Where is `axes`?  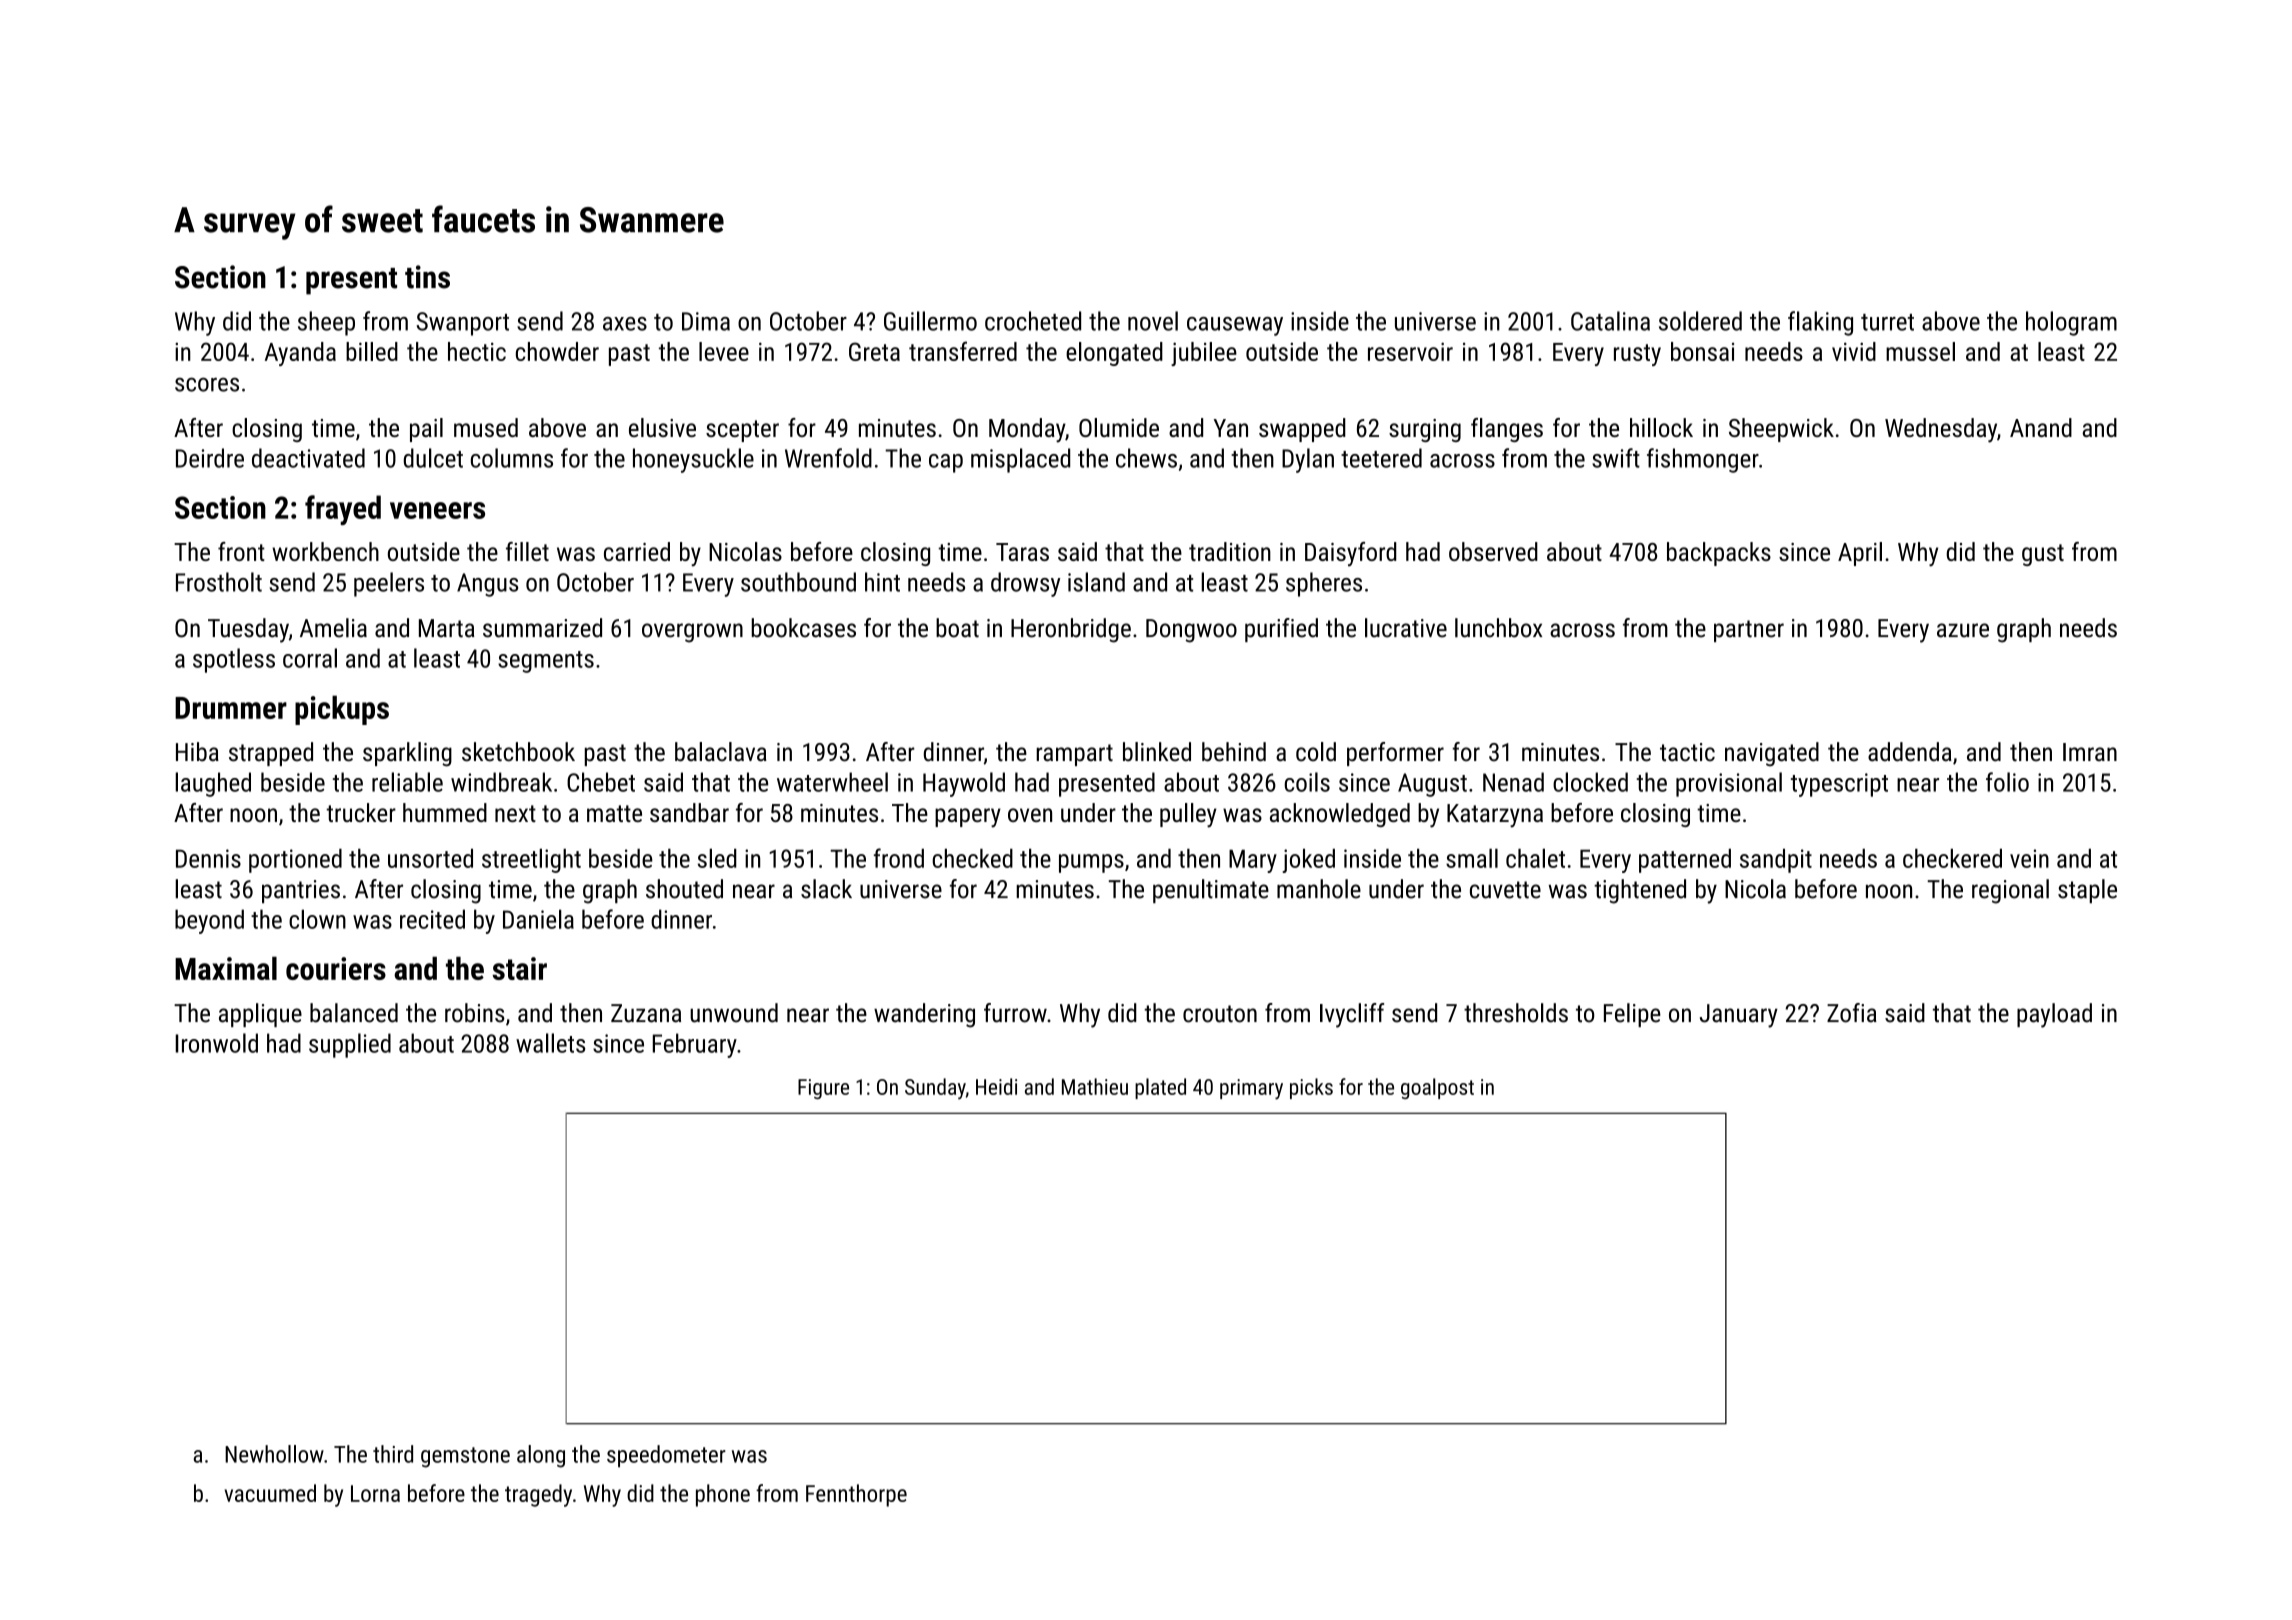 axes is located at coordinates (625, 324).
